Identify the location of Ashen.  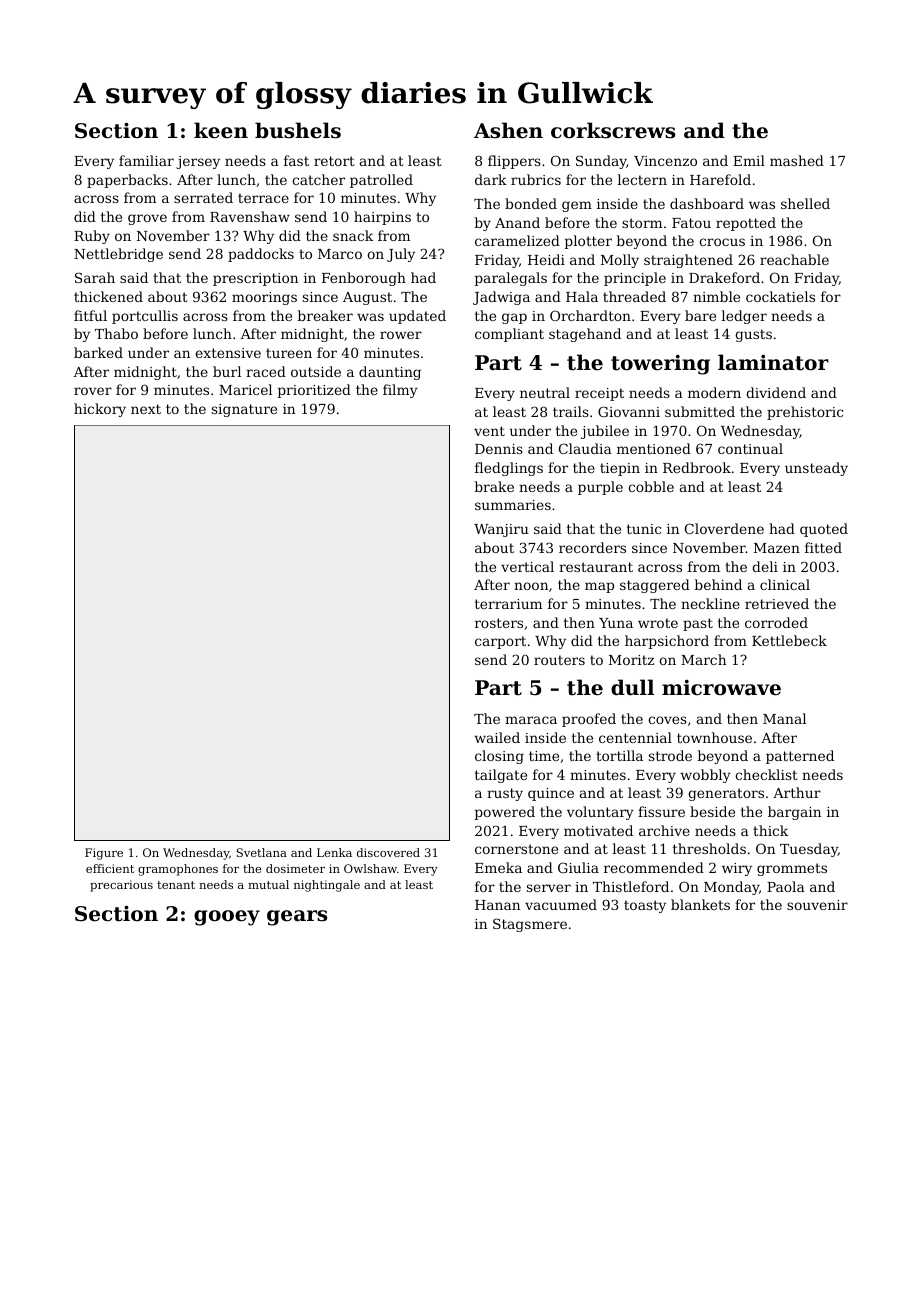
(508, 130).
